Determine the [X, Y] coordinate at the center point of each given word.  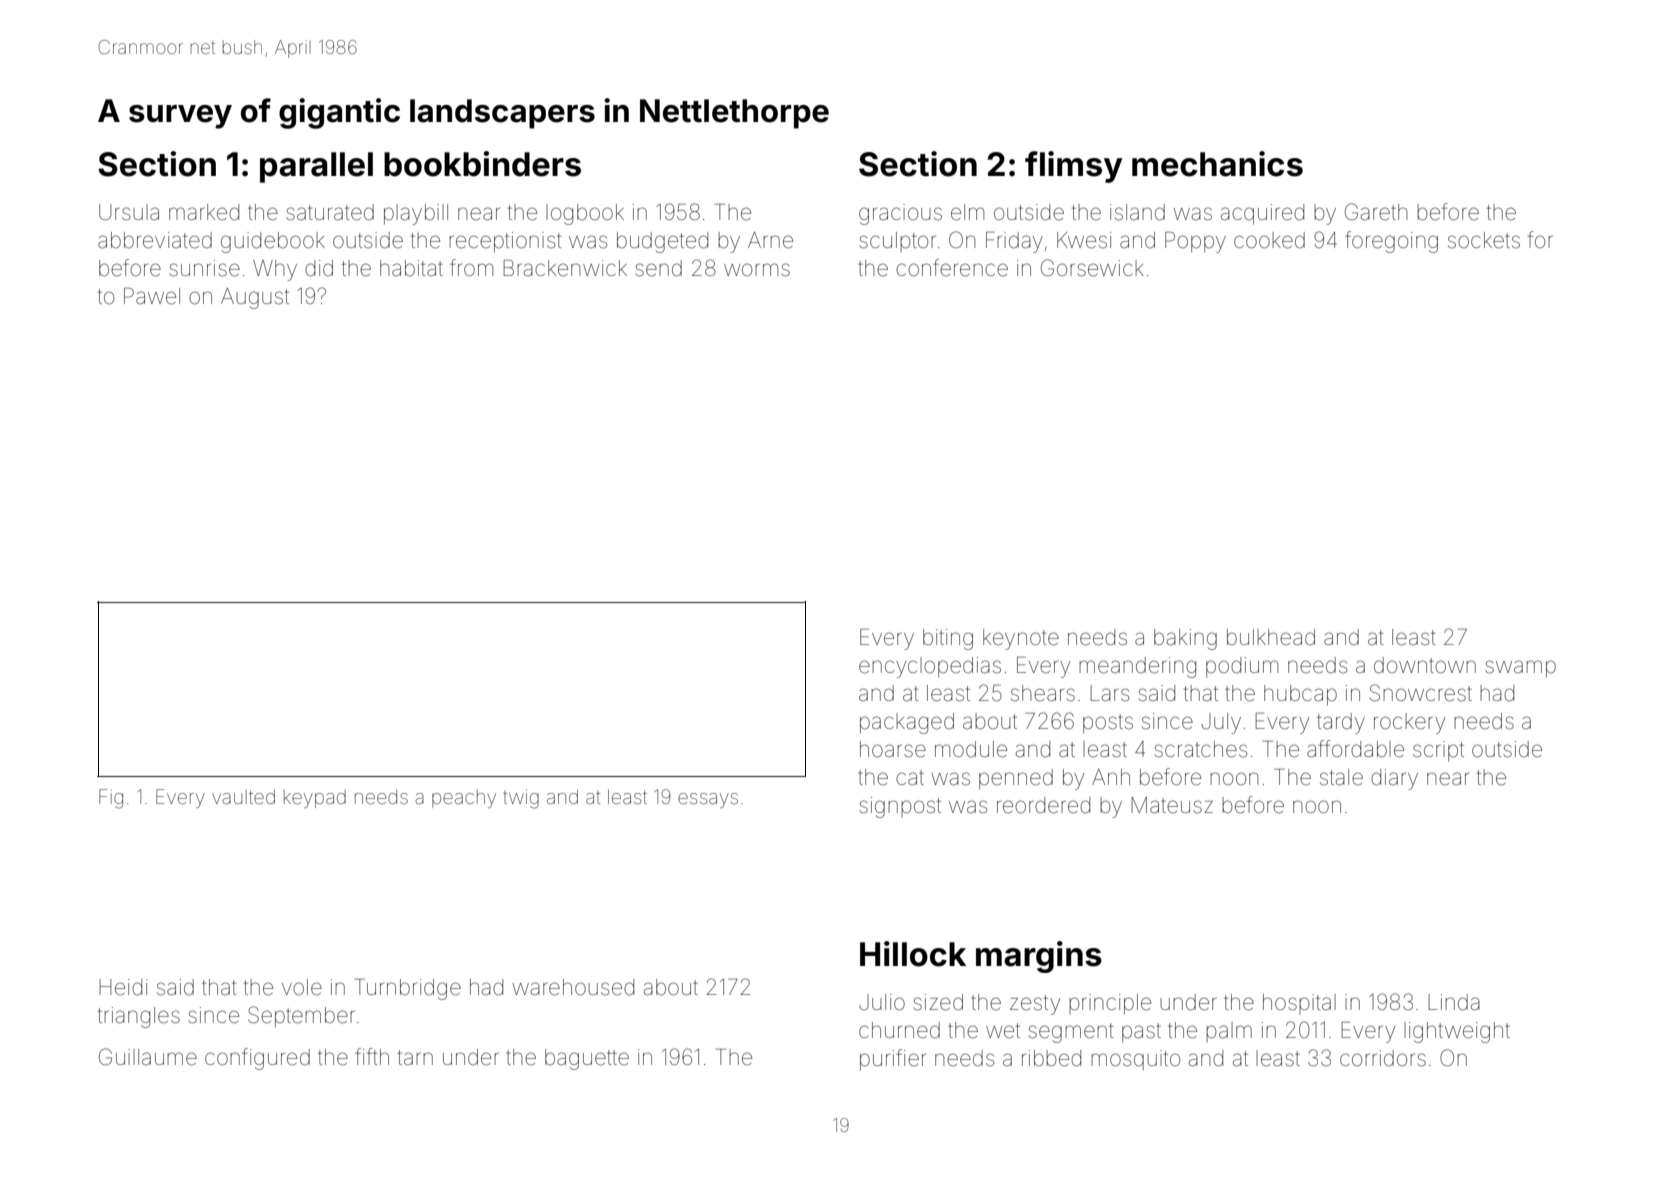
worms [757, 270]
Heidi [123, 987]
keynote [1021, 639]
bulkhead [1271, 637]
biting [948, 639]
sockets [1484, 240]
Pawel [152, 296]
